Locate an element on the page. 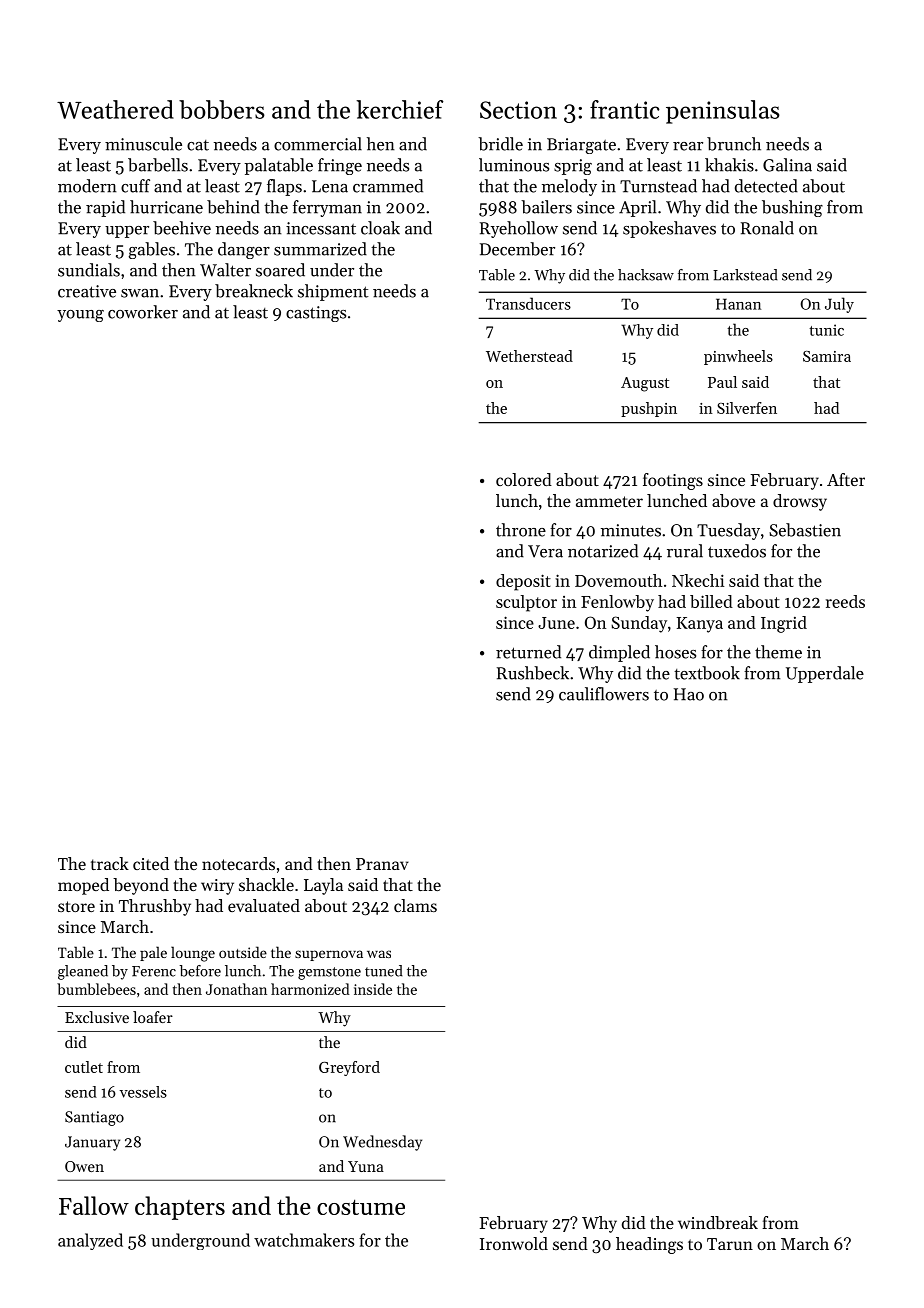 Image resolution: width=924 pixels, height=1308 pixels. chapters is located at coordinates (180, 1208).
